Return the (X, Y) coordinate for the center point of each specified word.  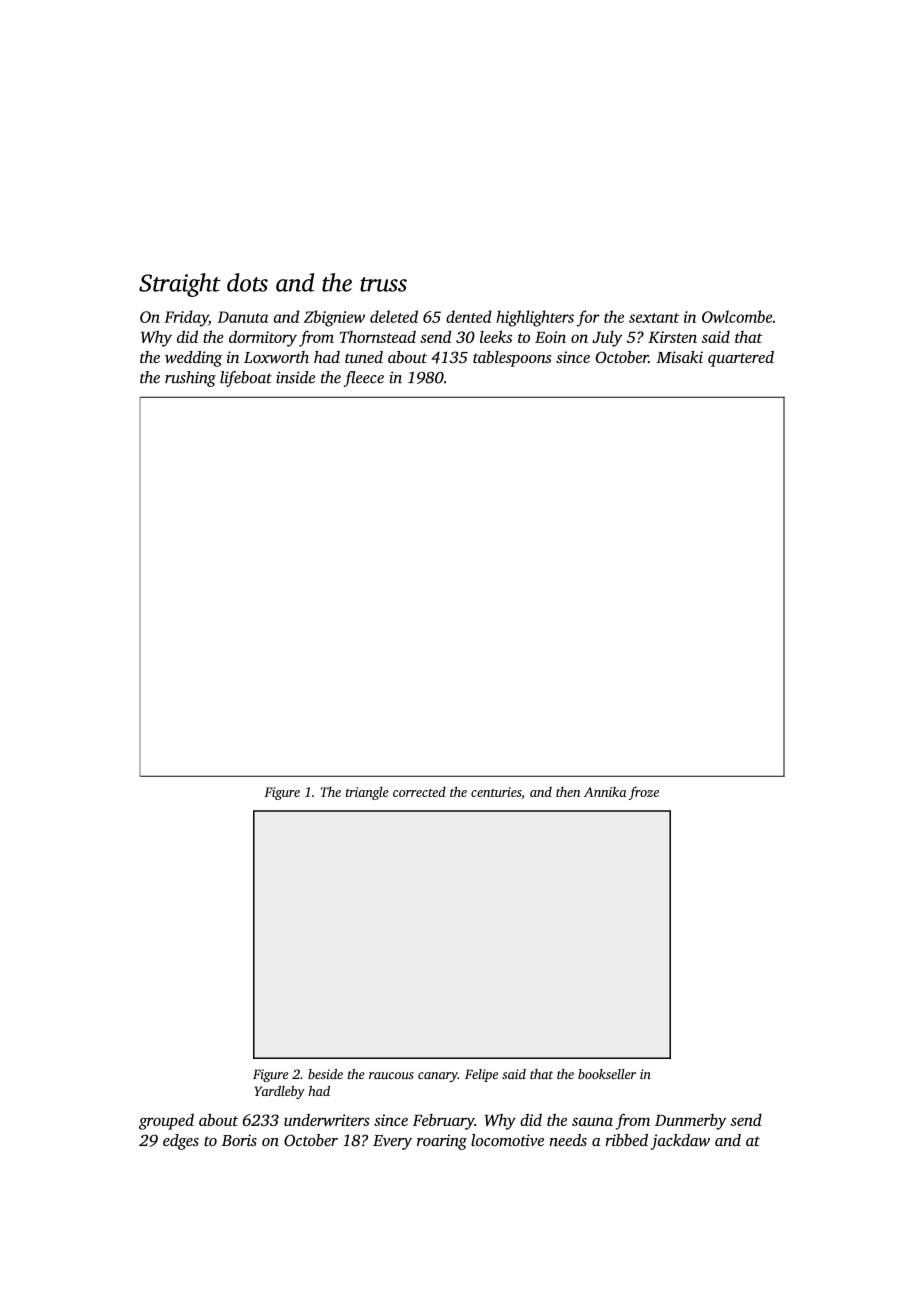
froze (644, 793)
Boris (239, 1140)
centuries (496, 792)
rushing (190, 379)
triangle (367, 793)
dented (469, 316)
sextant (654, 318)
